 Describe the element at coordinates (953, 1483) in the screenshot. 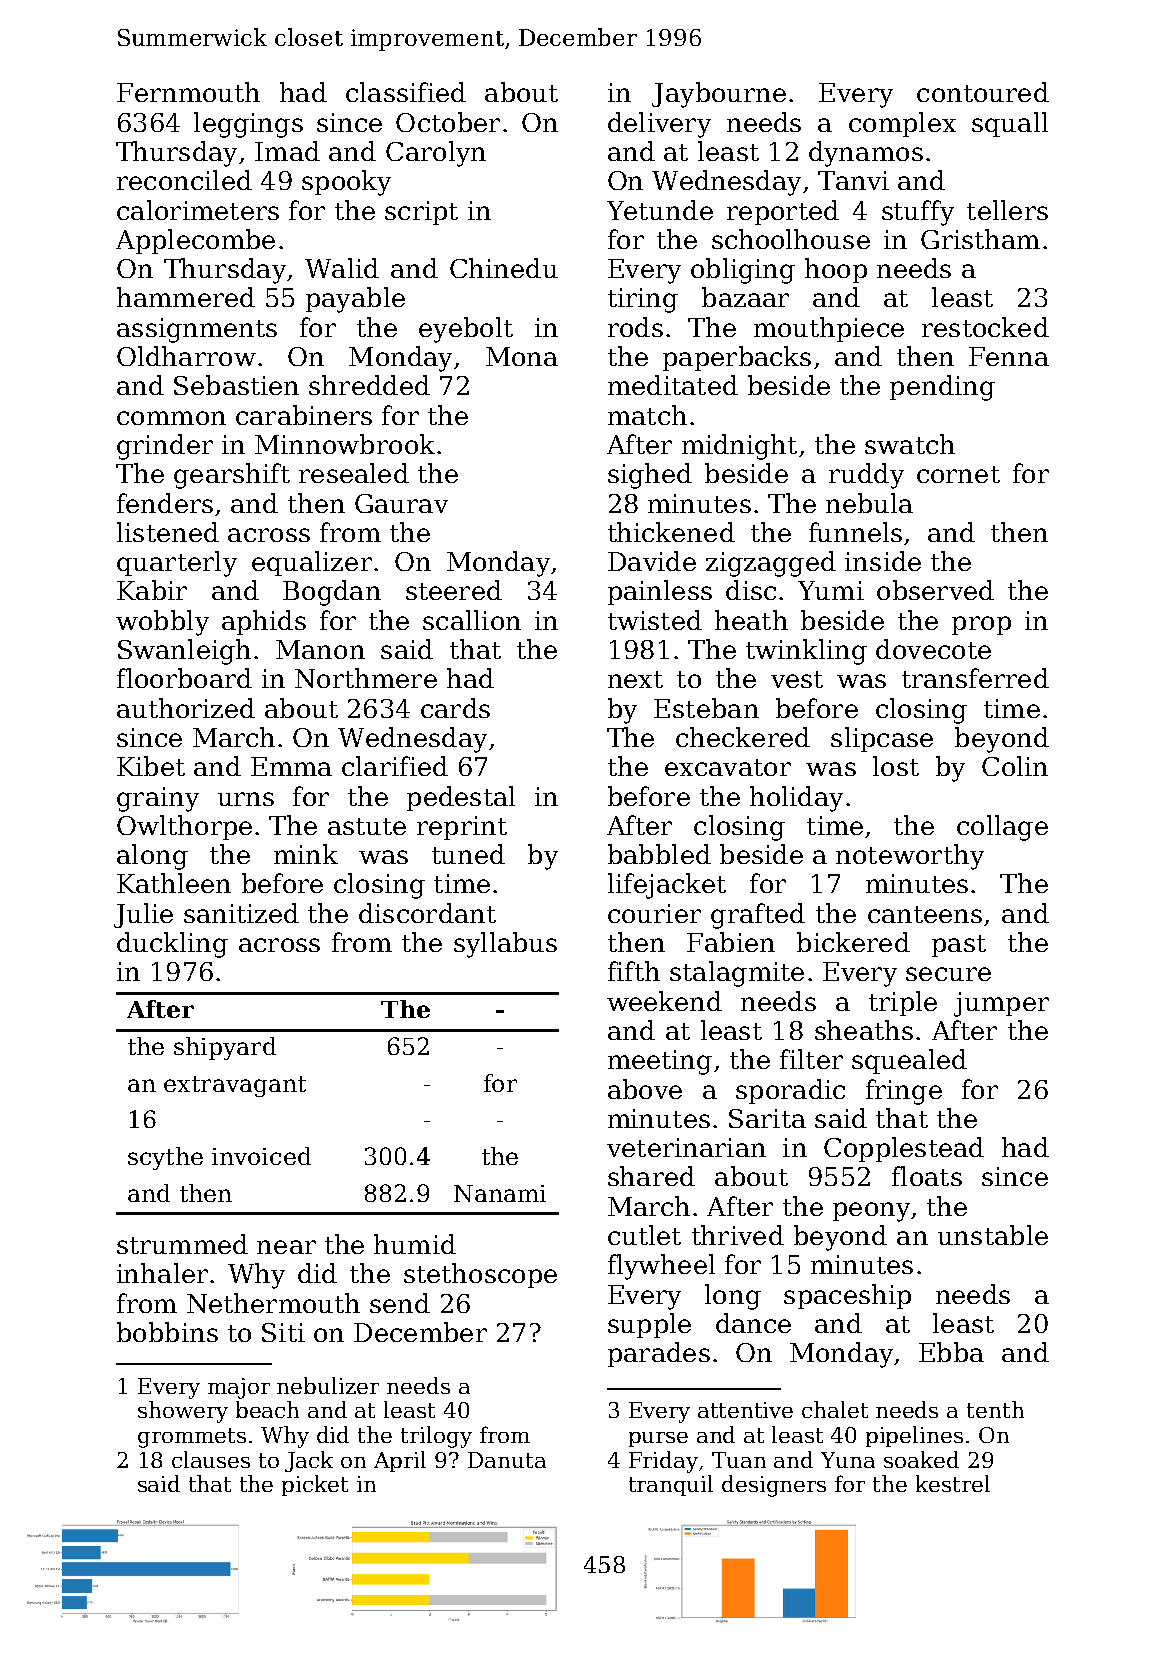

I see `kestrel` at that location.
